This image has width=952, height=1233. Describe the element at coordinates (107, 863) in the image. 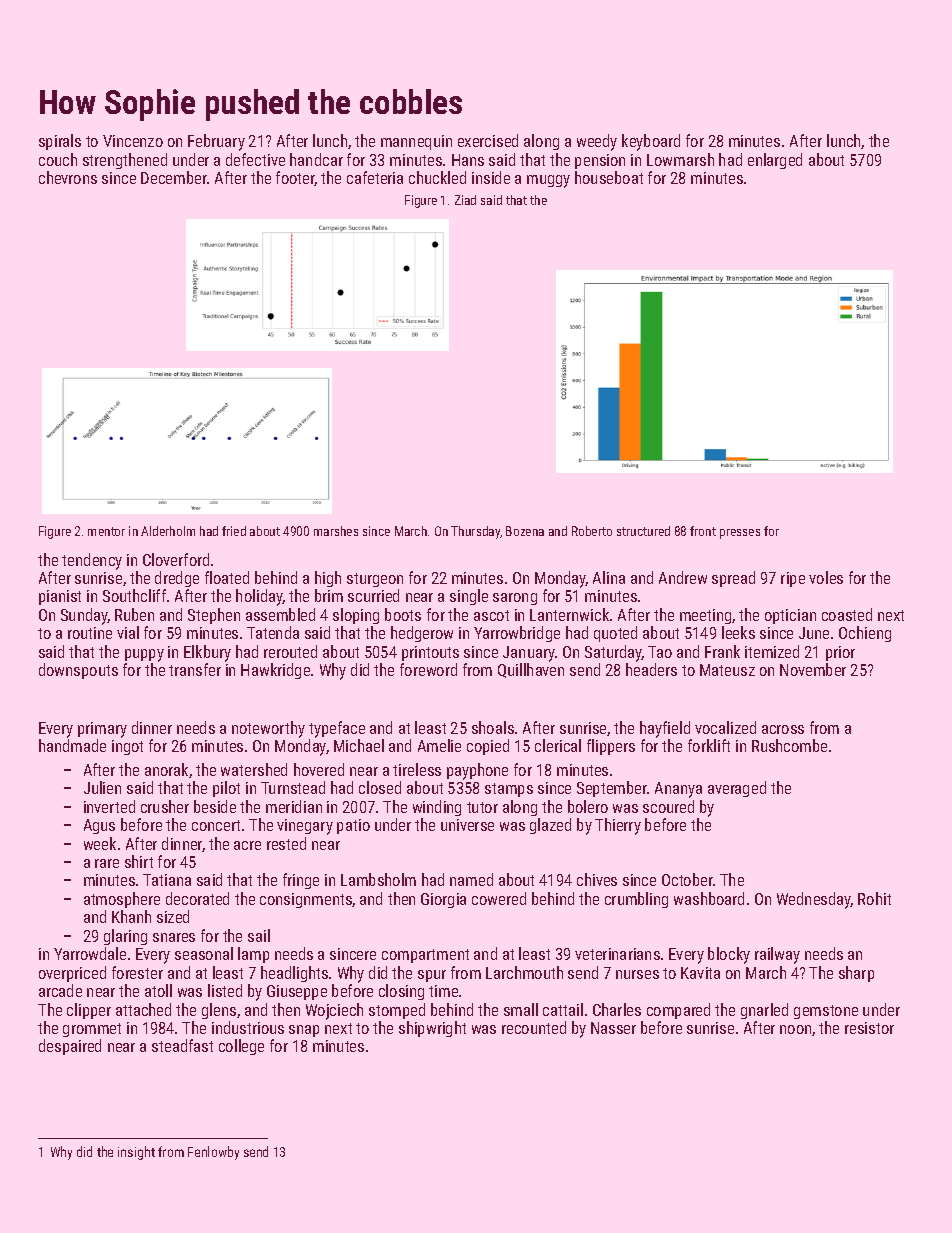

I see `rare` at that location.
